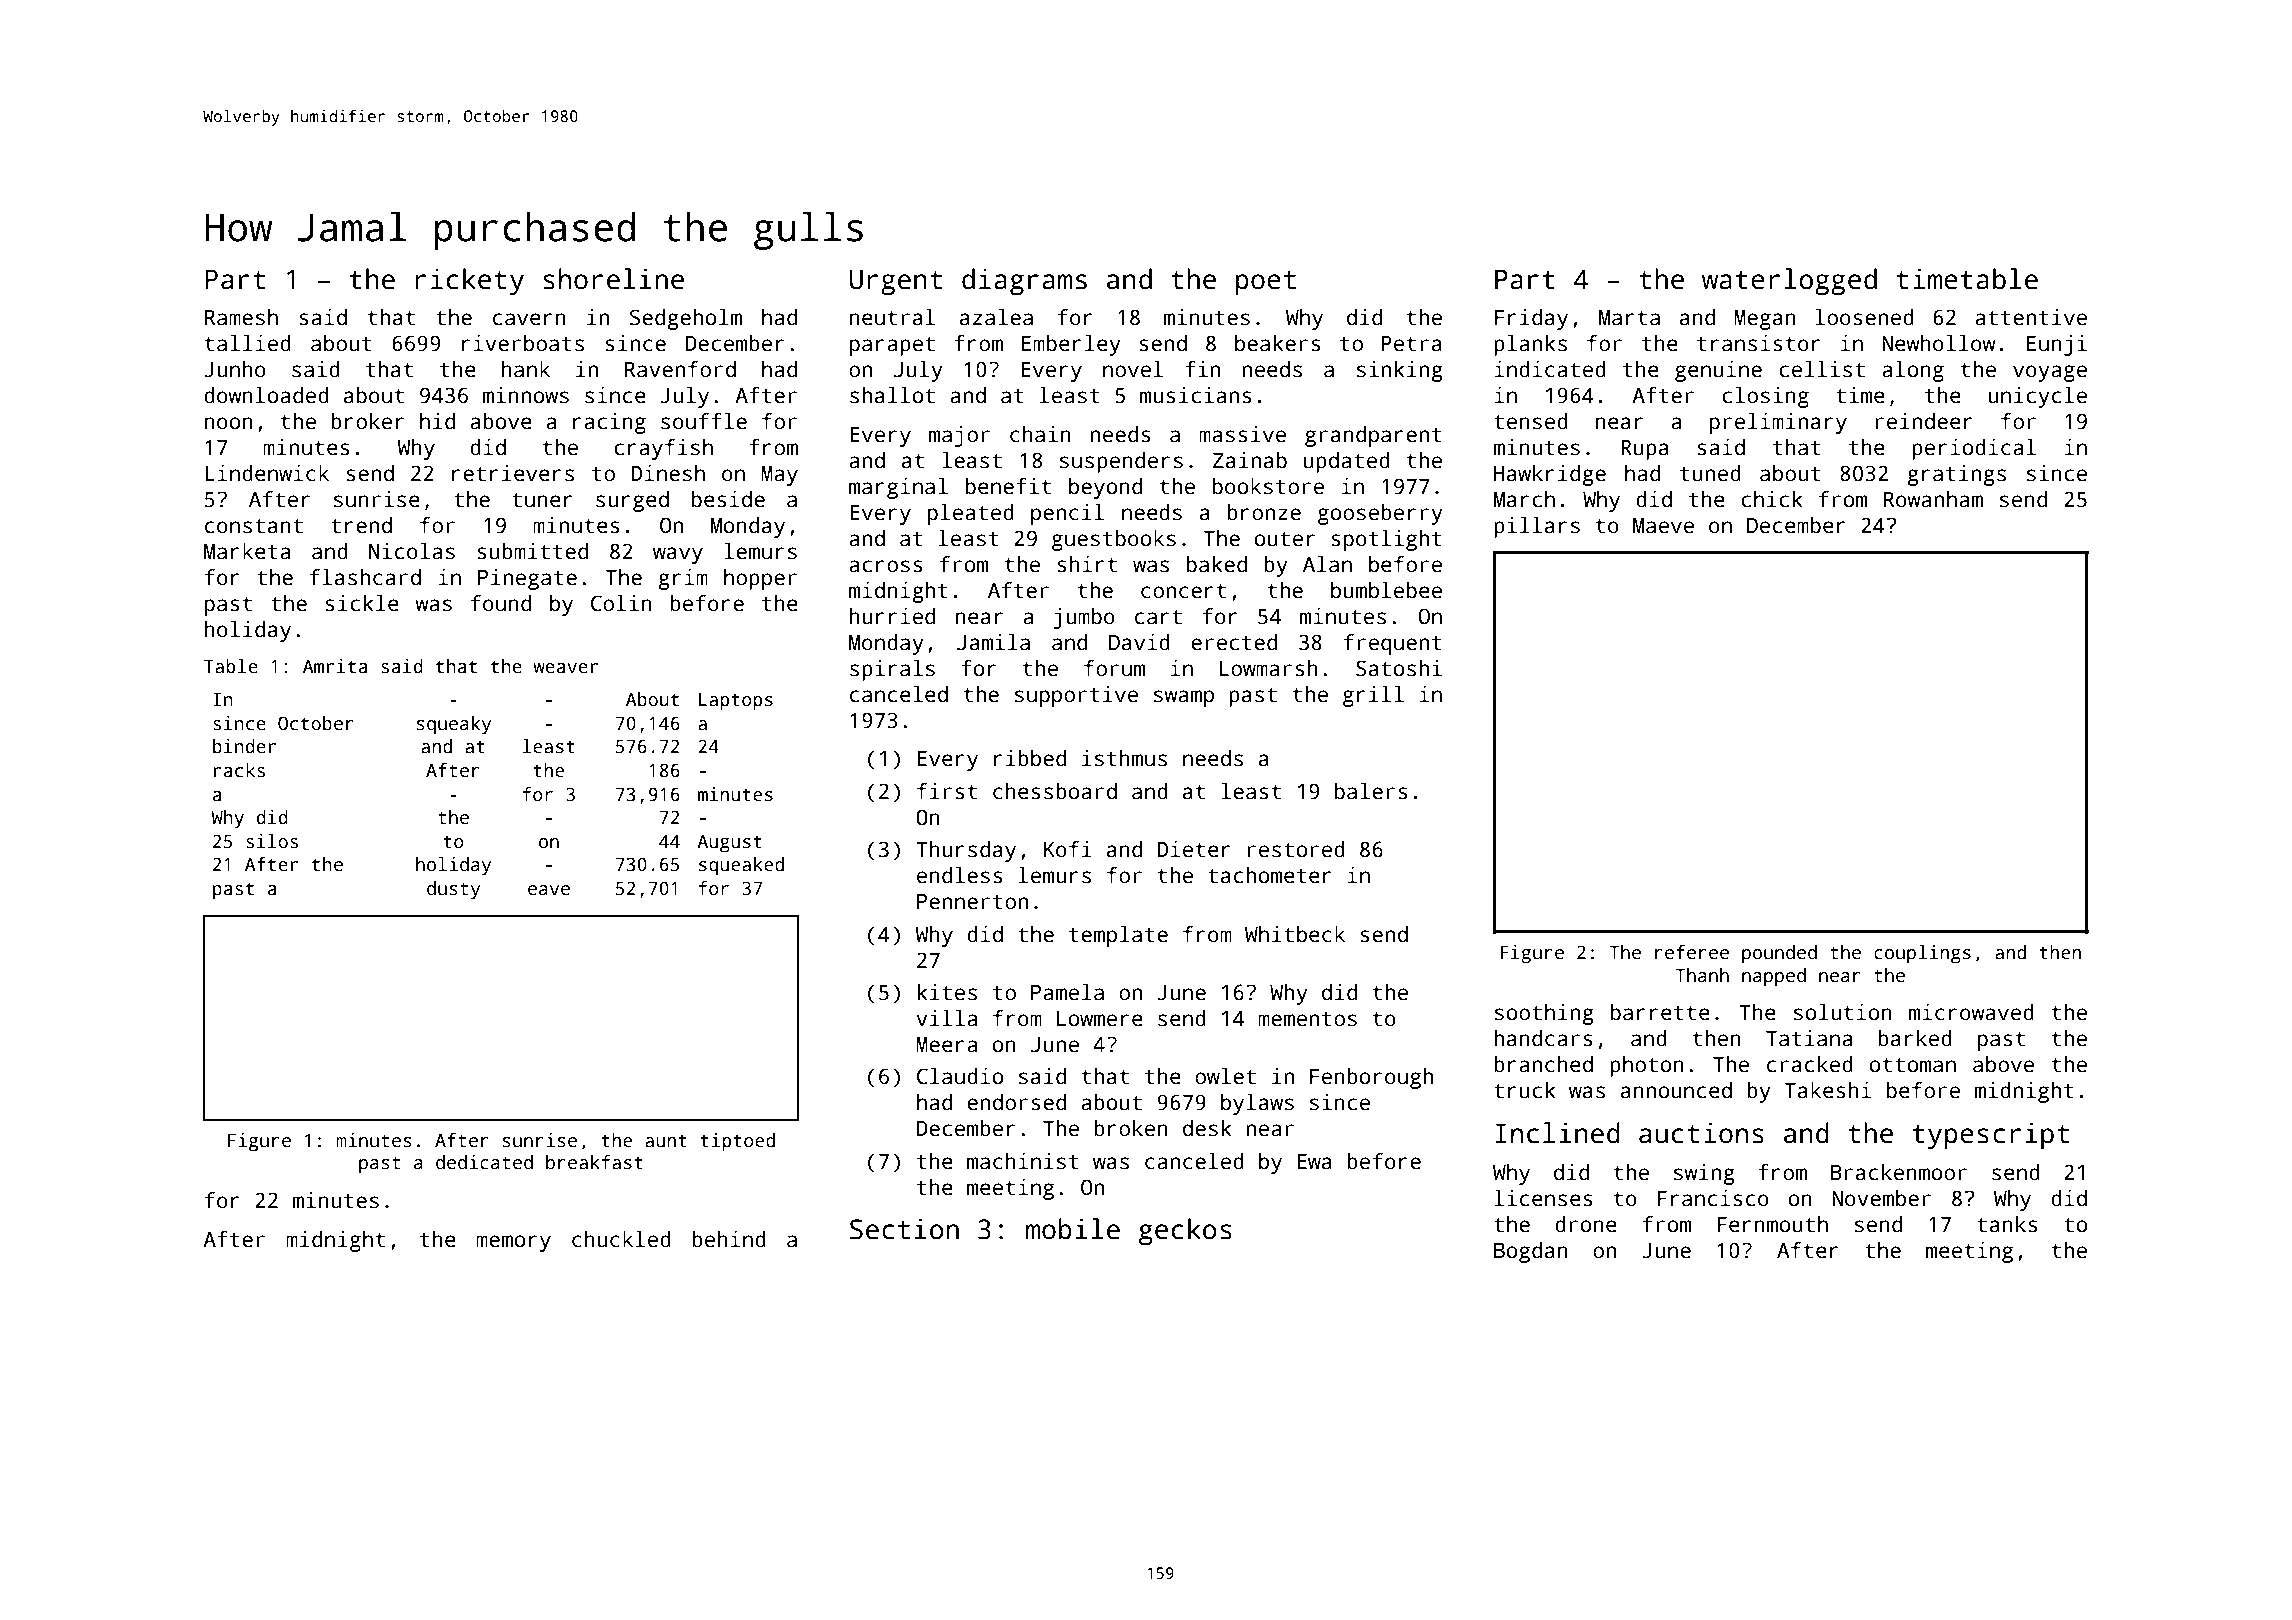 Image resolution: width=2292 pixels, height=1620 pixels. I want to click on swamp, so click(1184, 698).
